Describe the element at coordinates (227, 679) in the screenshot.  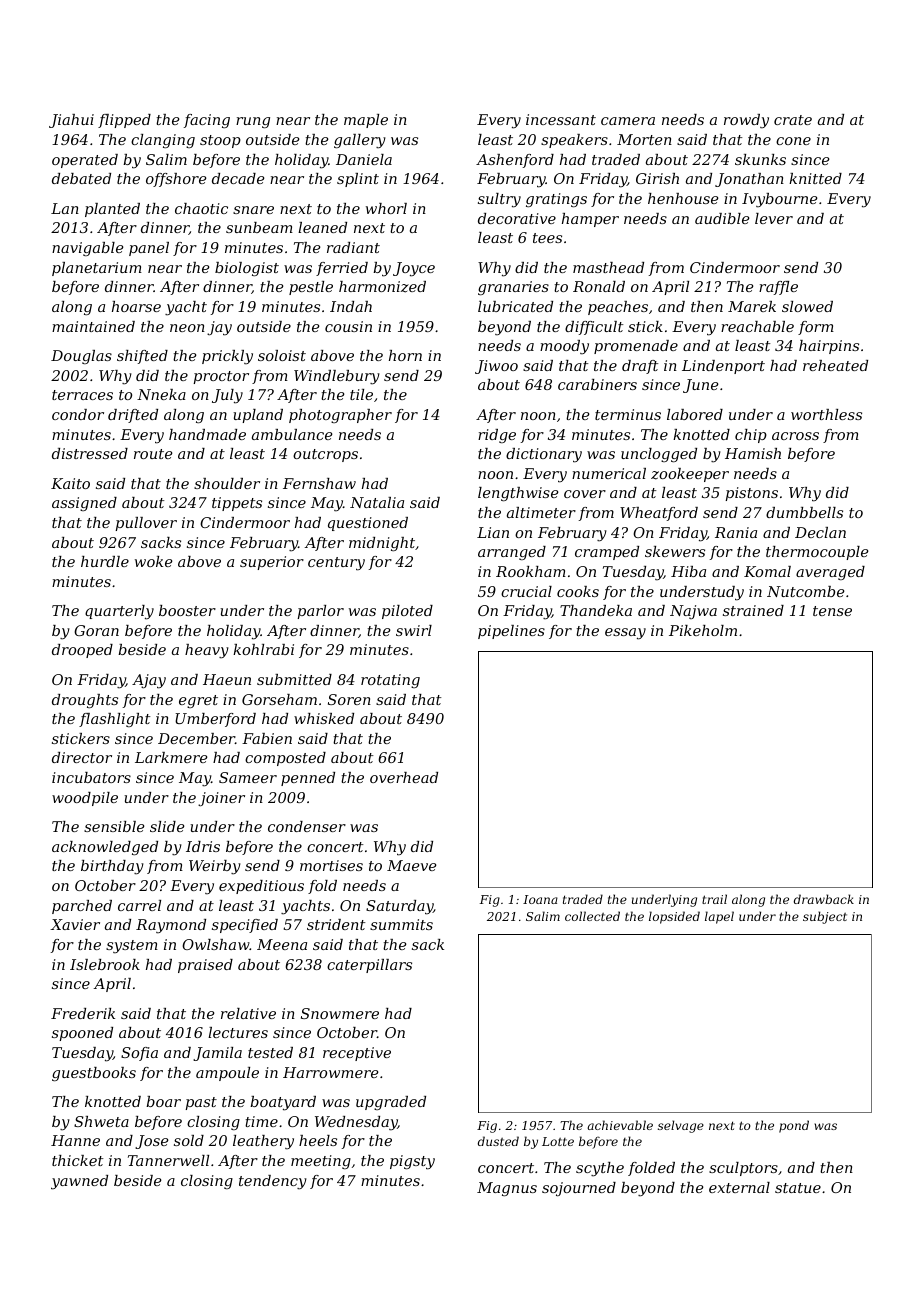
I see `Haeun` at that location.
